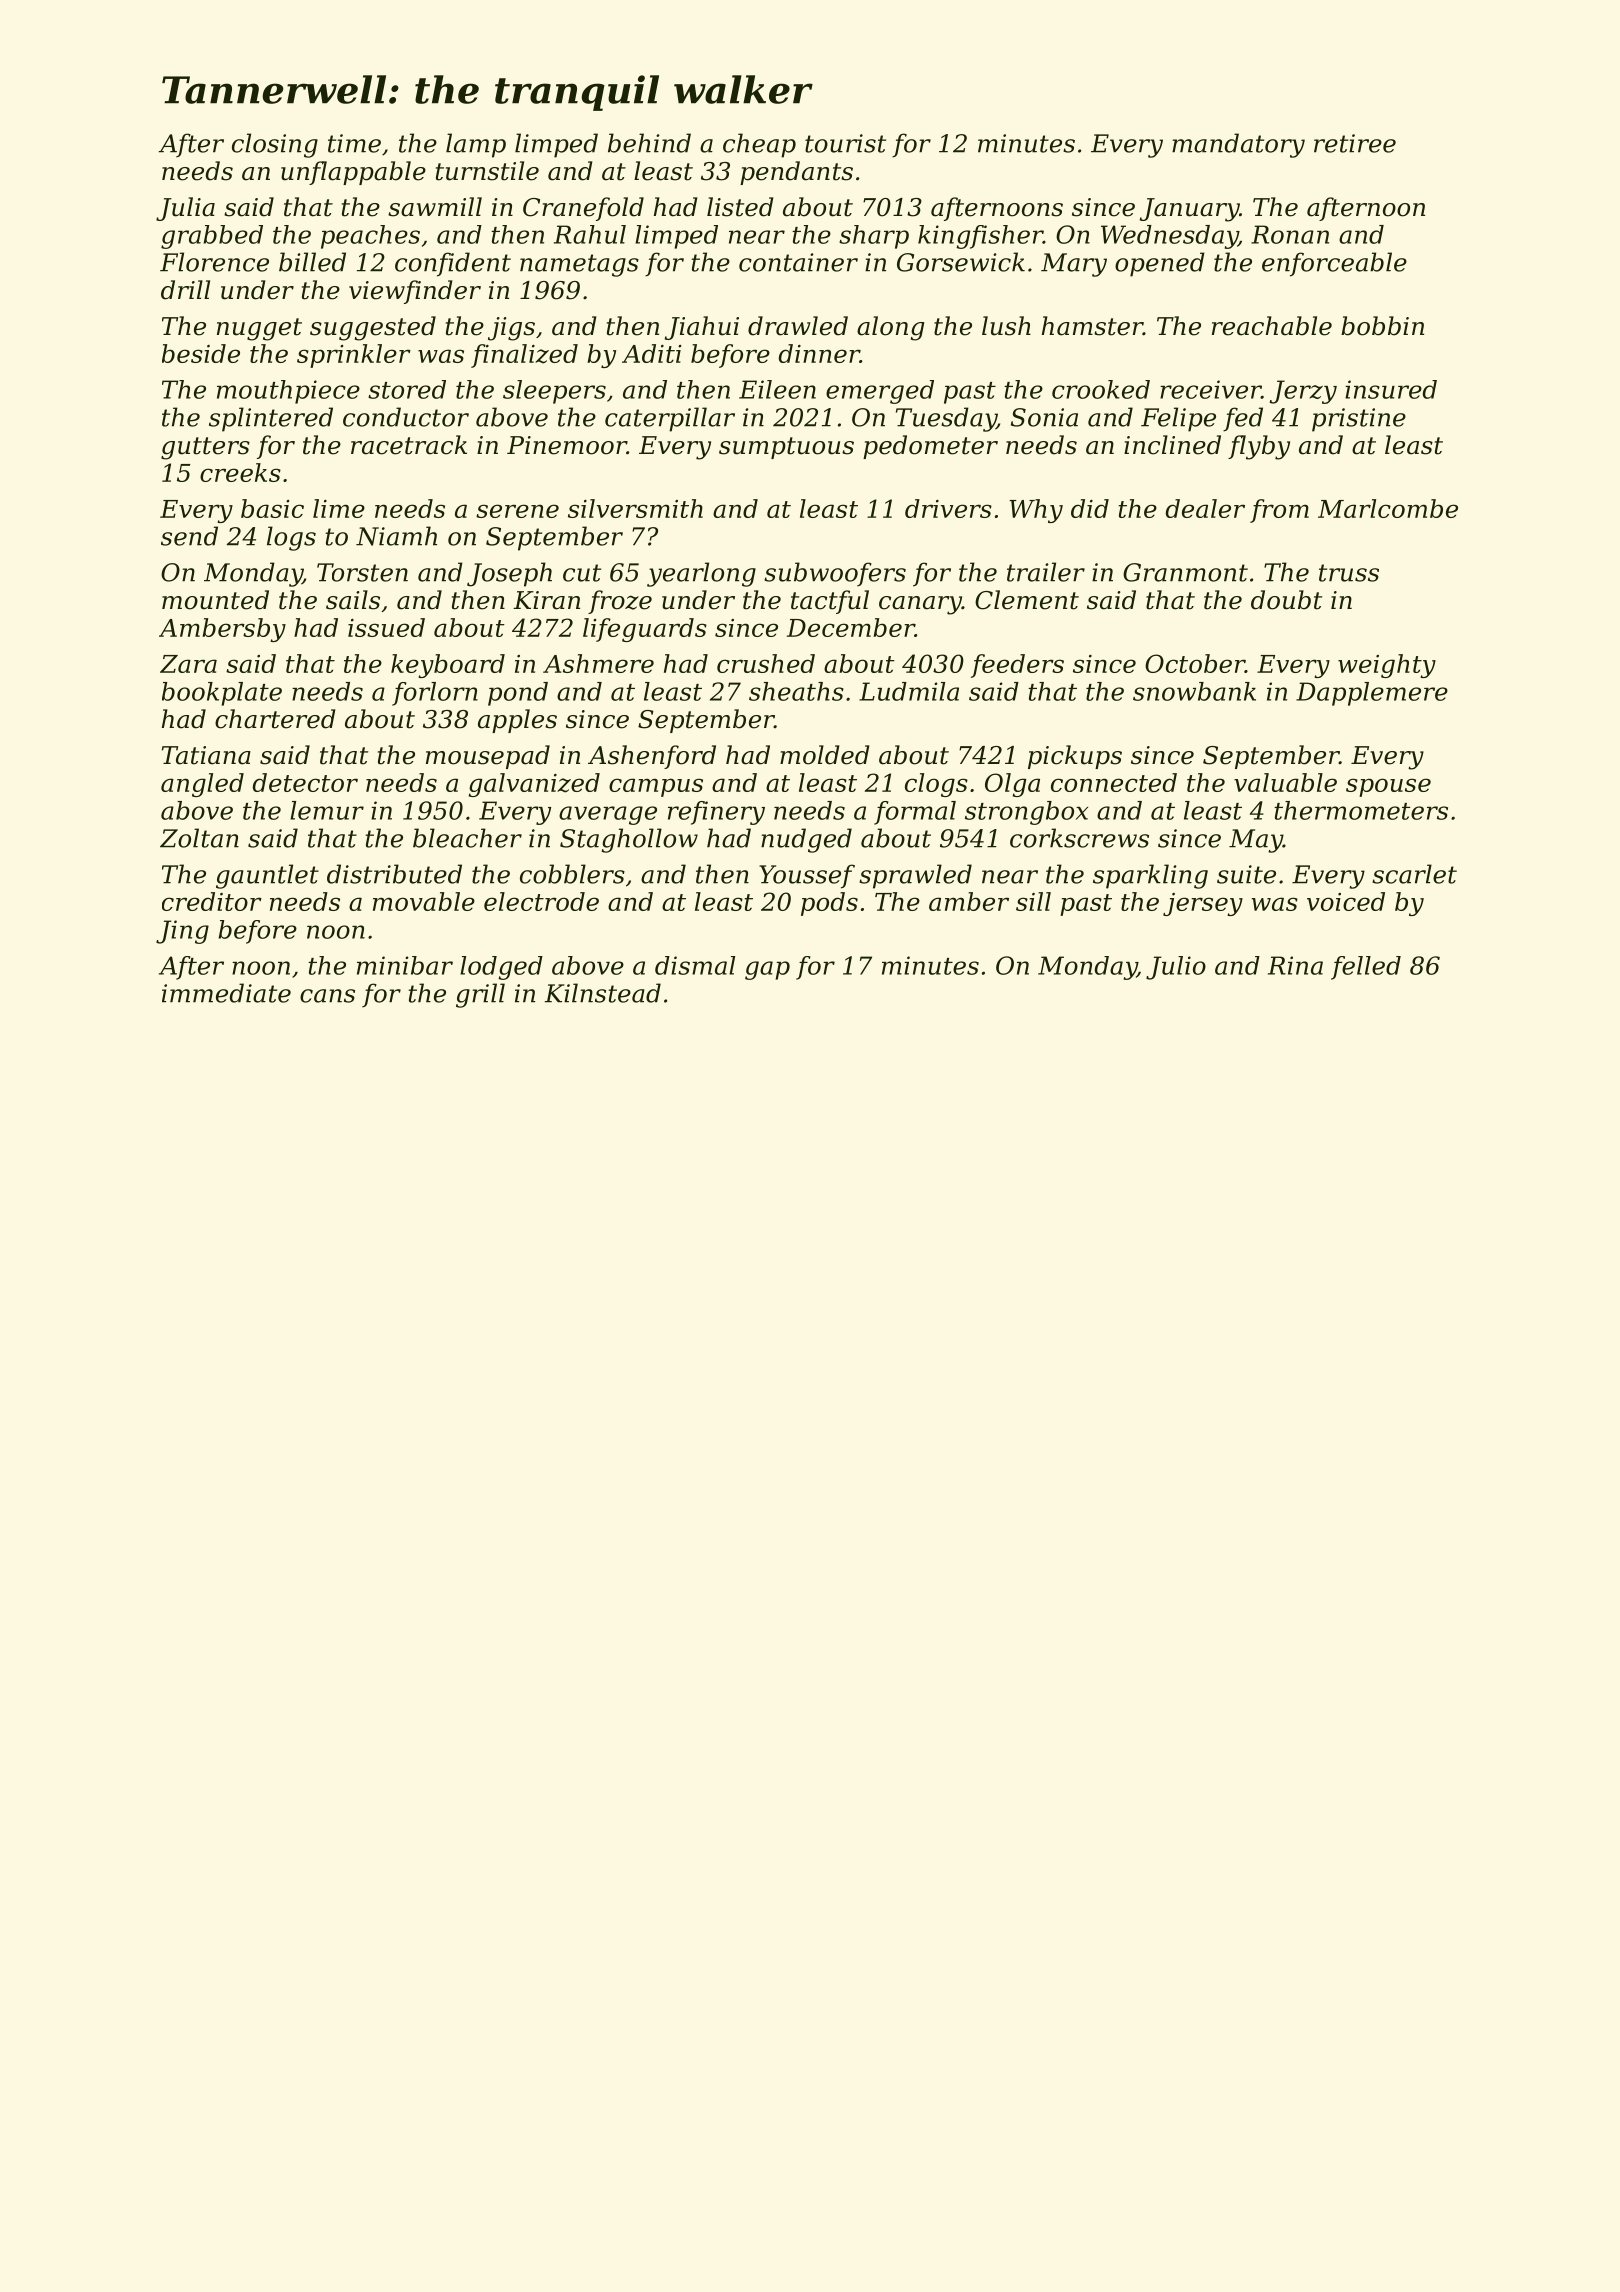 This document has height=2292, width=1620. What do you see at coordinates (327, 996) in the document?
I see `cans` at bounding box center [327, 996].
